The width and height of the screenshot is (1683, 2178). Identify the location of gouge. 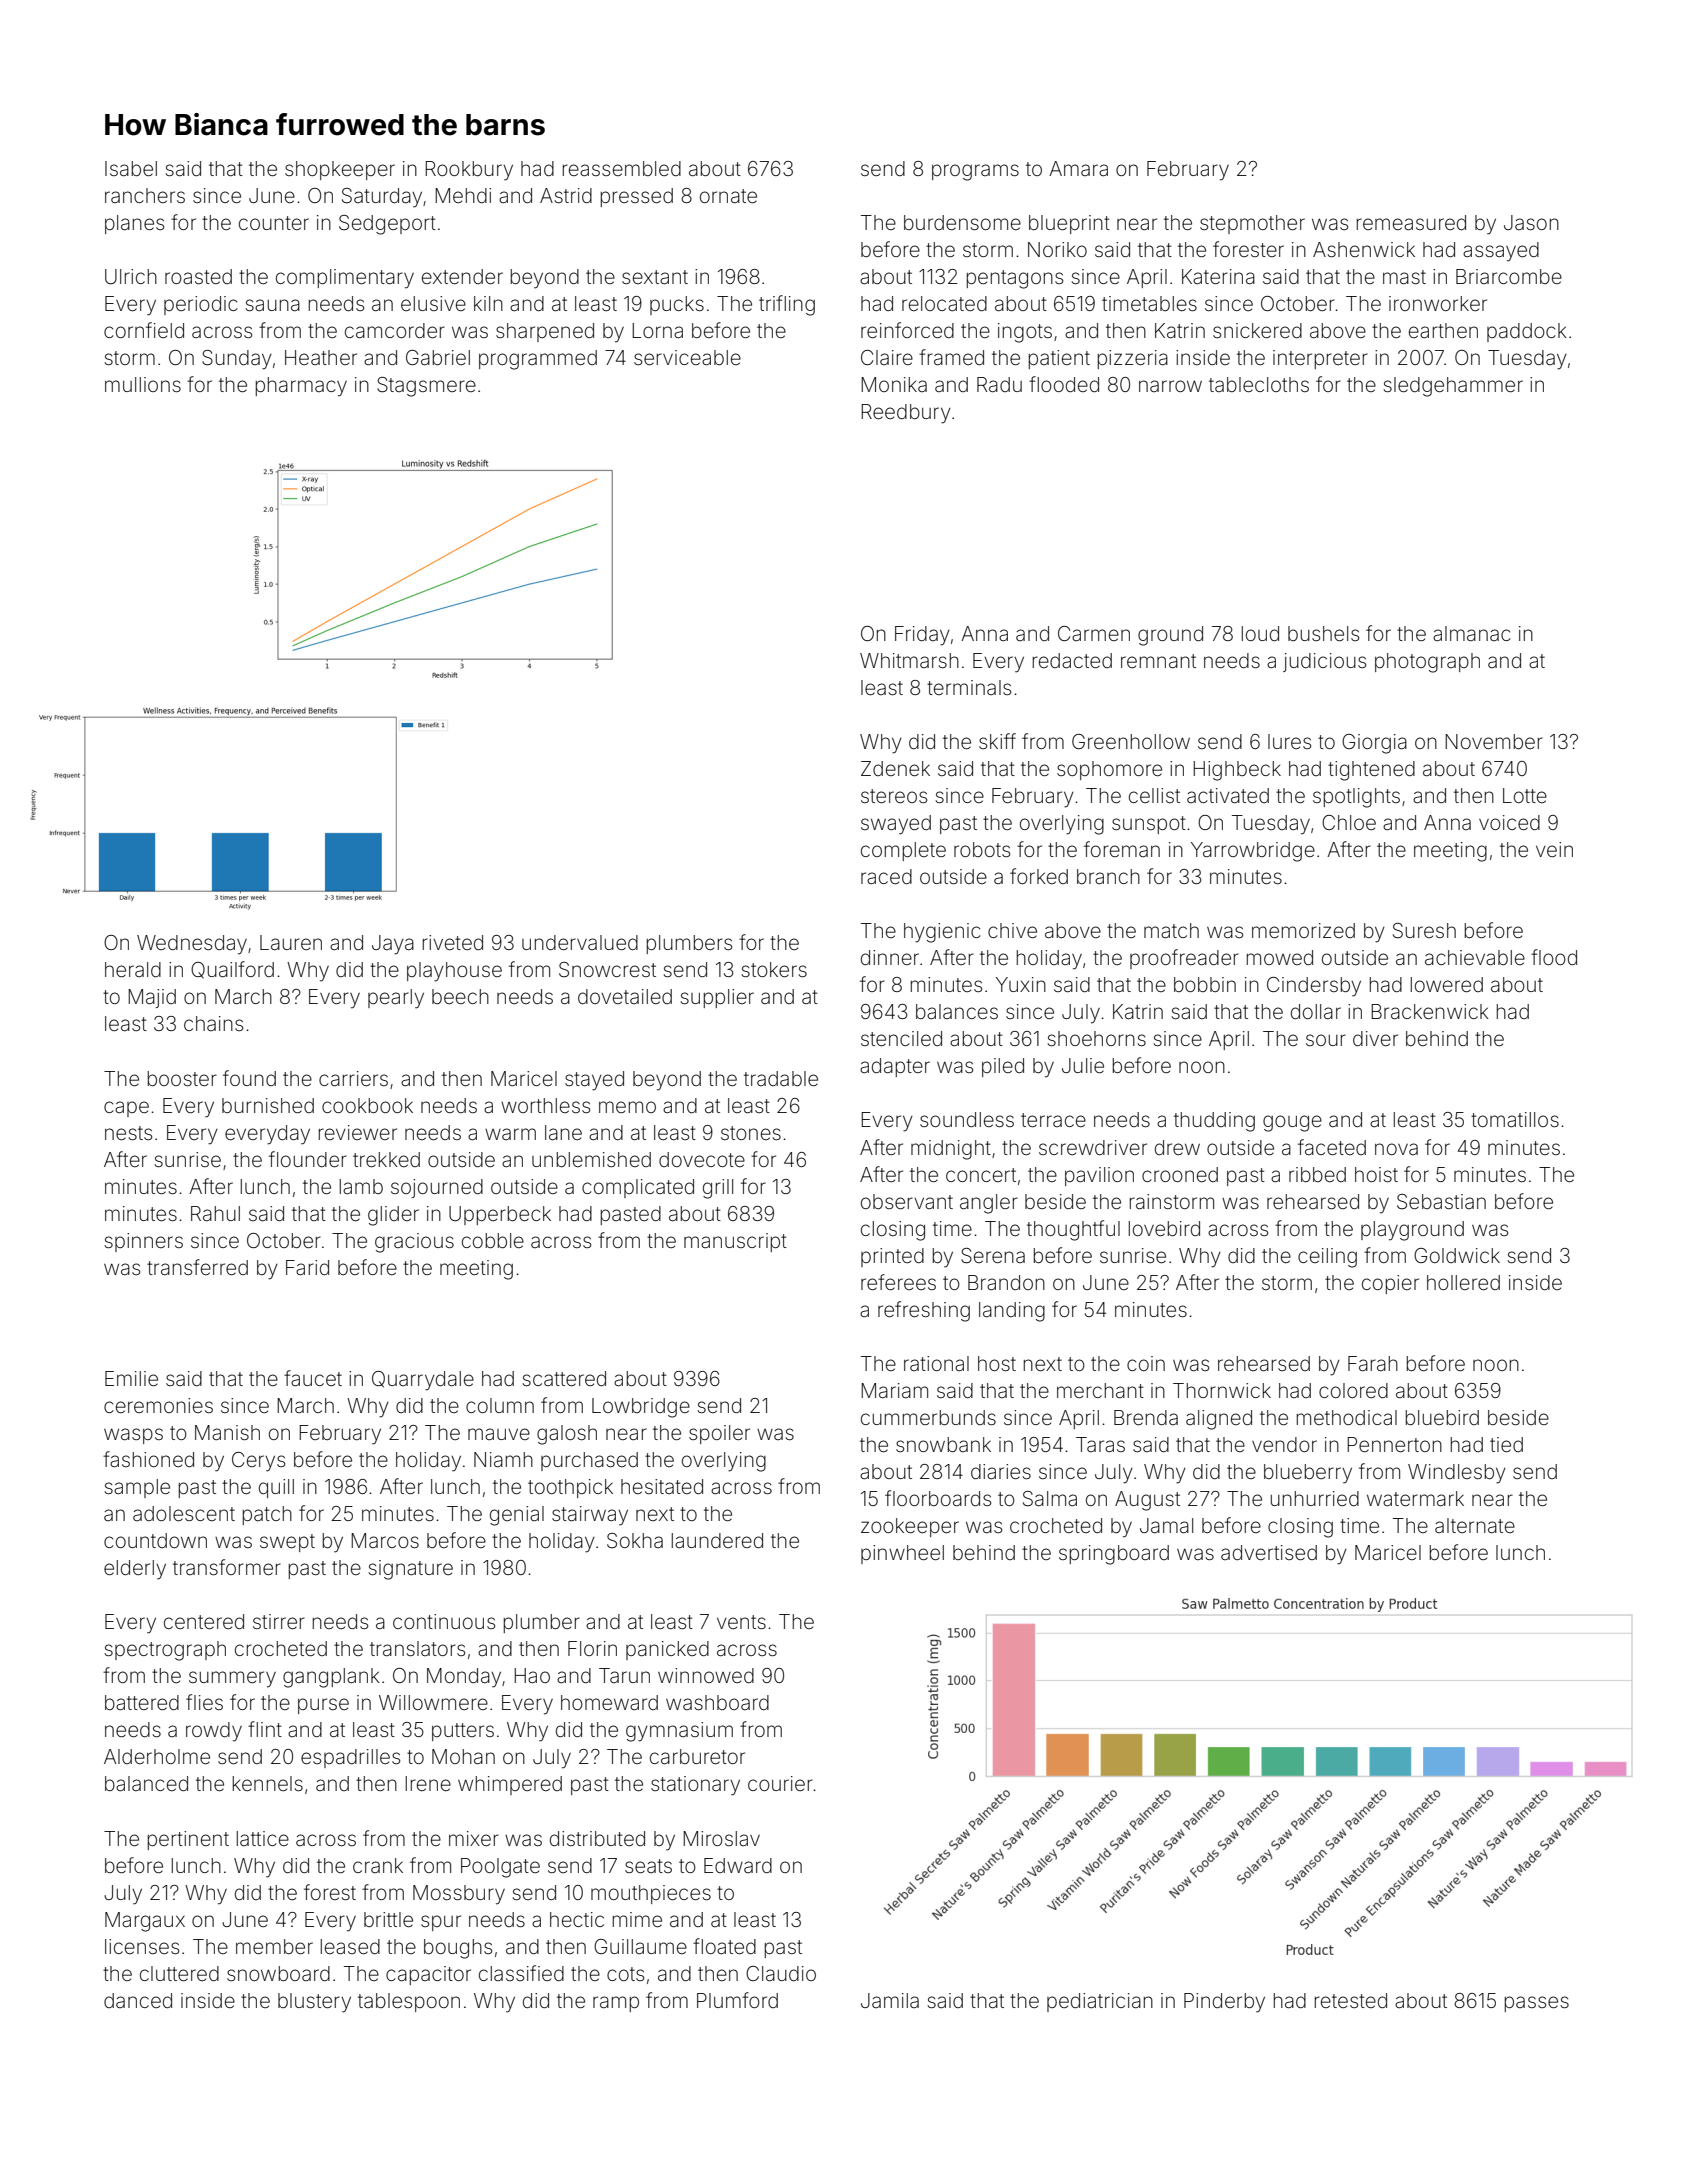
(1292, 1123).
